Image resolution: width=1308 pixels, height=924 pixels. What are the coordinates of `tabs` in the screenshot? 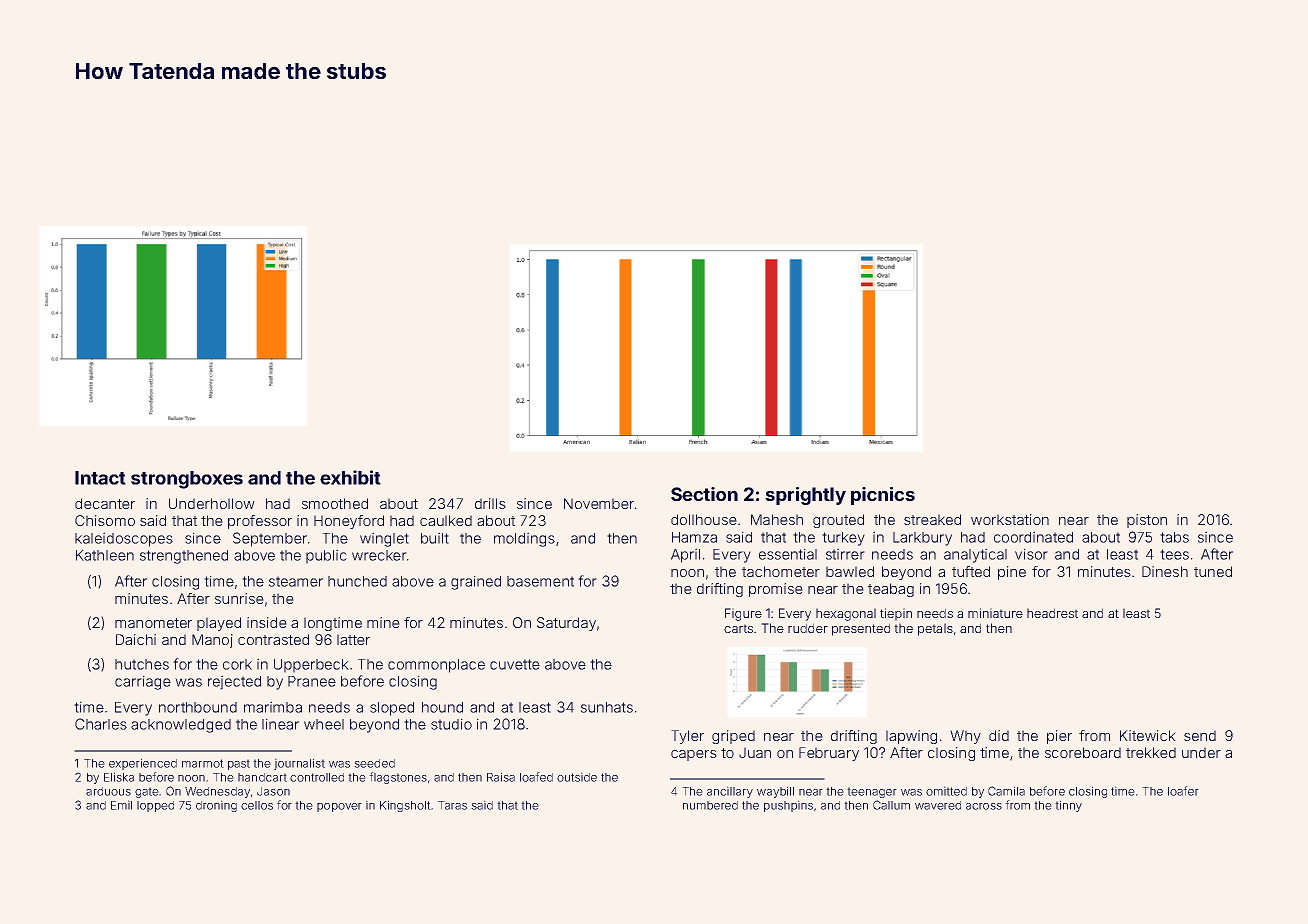 It's located at (1174, 537).
